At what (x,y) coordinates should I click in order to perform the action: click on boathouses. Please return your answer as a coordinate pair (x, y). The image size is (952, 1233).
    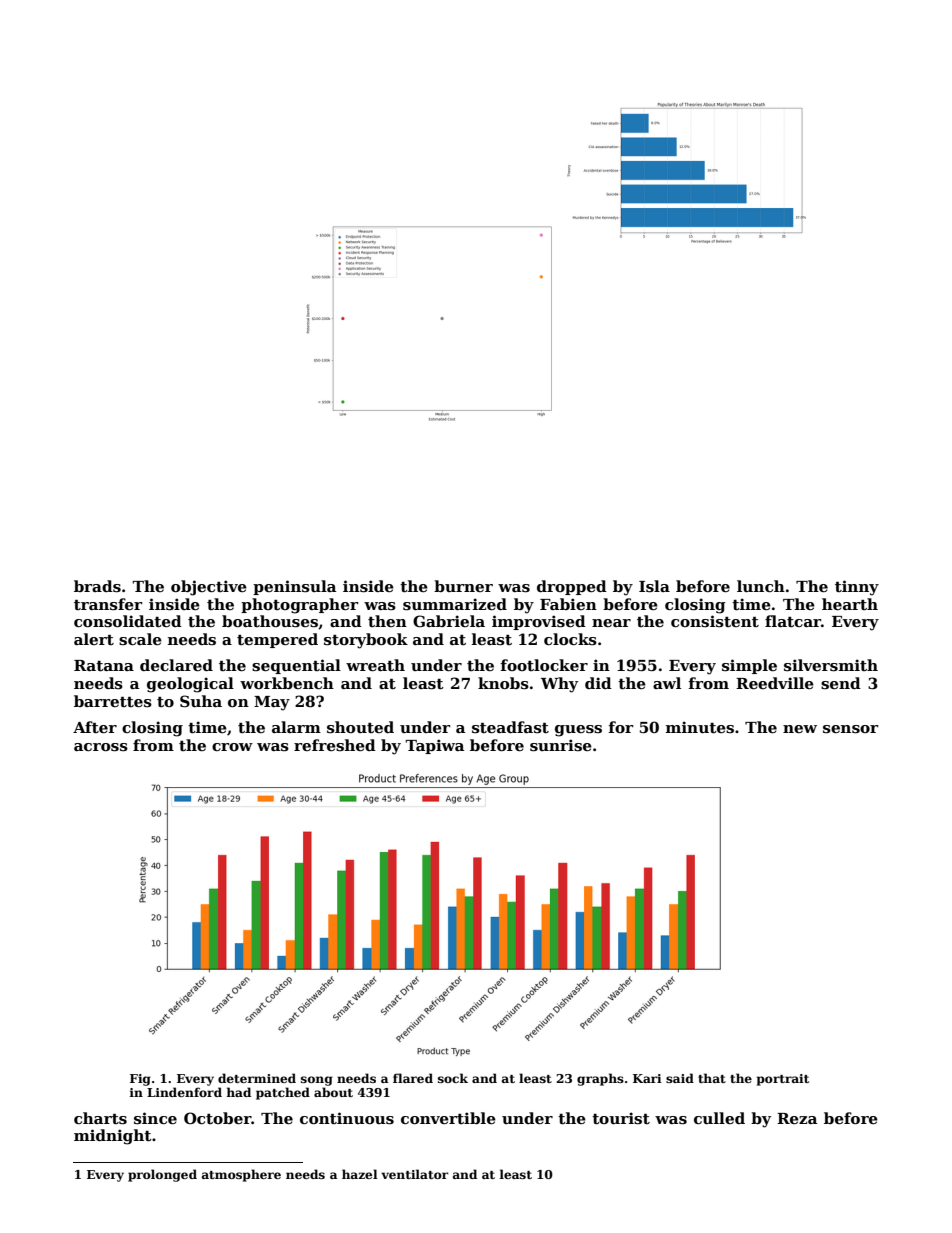
    Looking at the image, I should click on (270, 621).
